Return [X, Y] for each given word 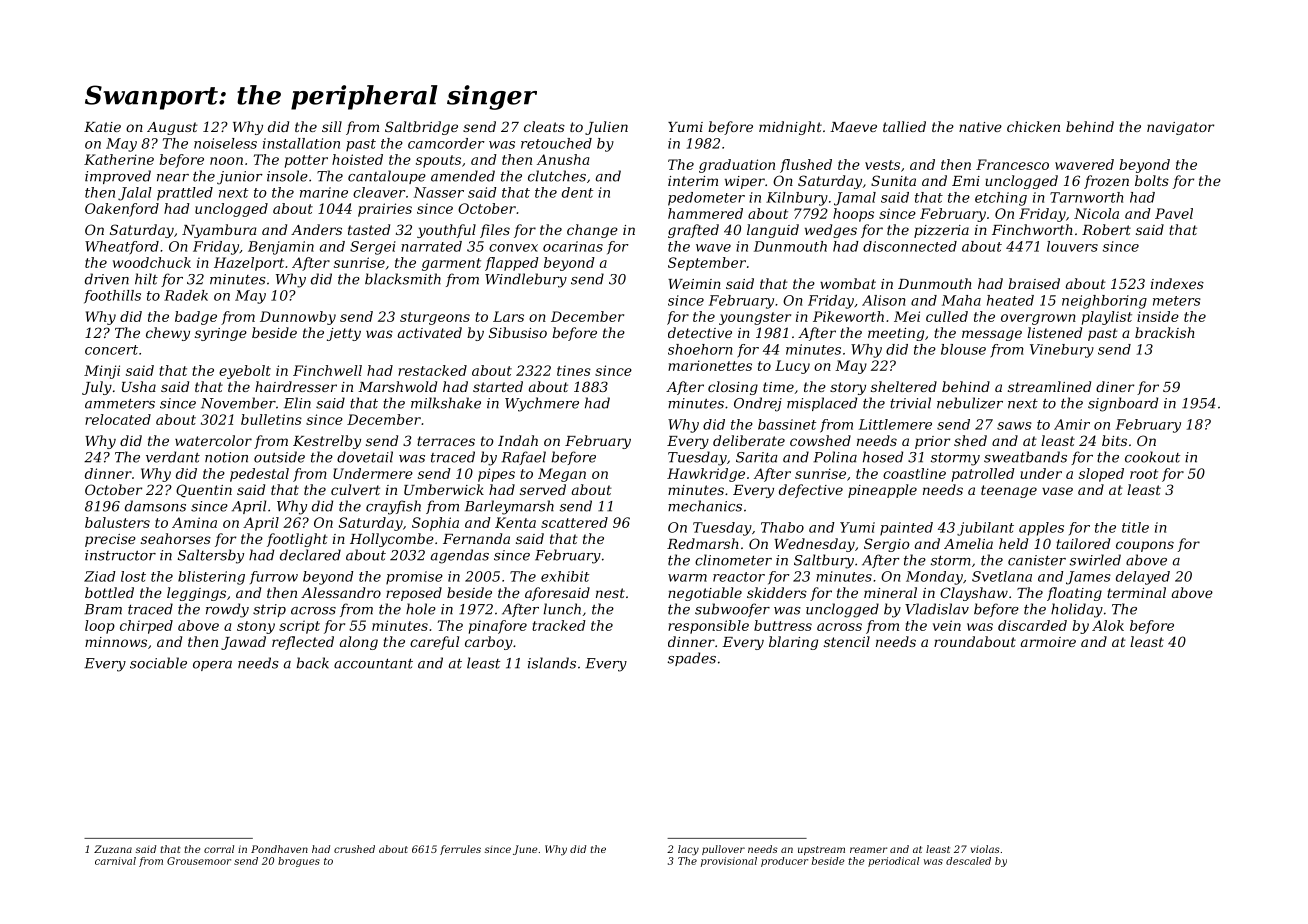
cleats [544, 126]
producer [784, 862]
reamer [868, 850]
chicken [1033, 126]
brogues [299, 862]
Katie [102, 127]
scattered [574, 522]
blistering [211, 578]
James [1088, 578]
